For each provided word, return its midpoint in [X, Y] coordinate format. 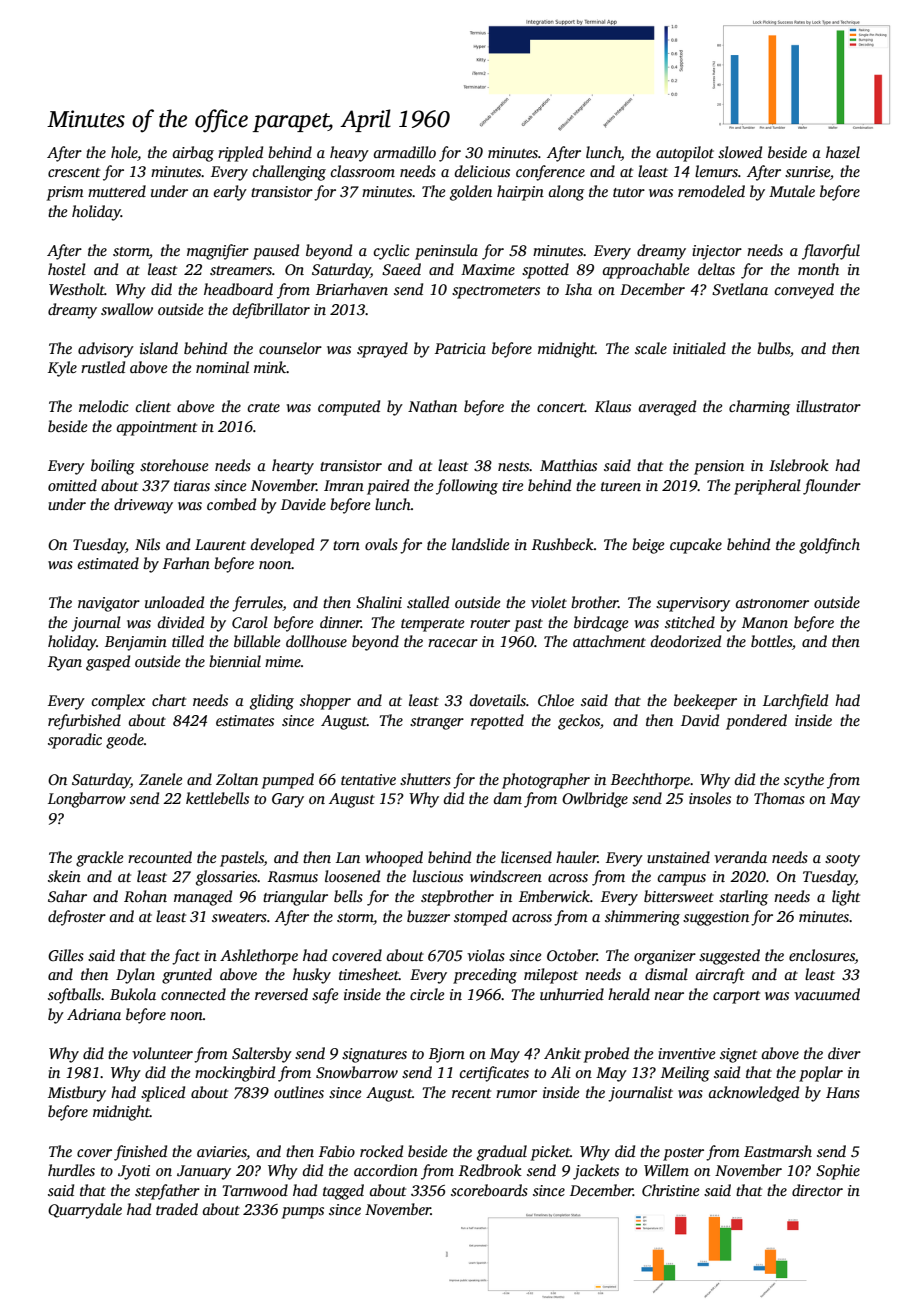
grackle [99, 859]
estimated [108, 563]
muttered [117, 191]
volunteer [162, 1053]
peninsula [446, 252]
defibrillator [271, 311]
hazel [843, 152]
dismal [666, 974]
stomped [480, 918]
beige [648, 546]
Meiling [685, 1074]
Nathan [432, 406]
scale [651, 348]
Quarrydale [85, 1211]
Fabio [337, 1151]
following [467, 487]
